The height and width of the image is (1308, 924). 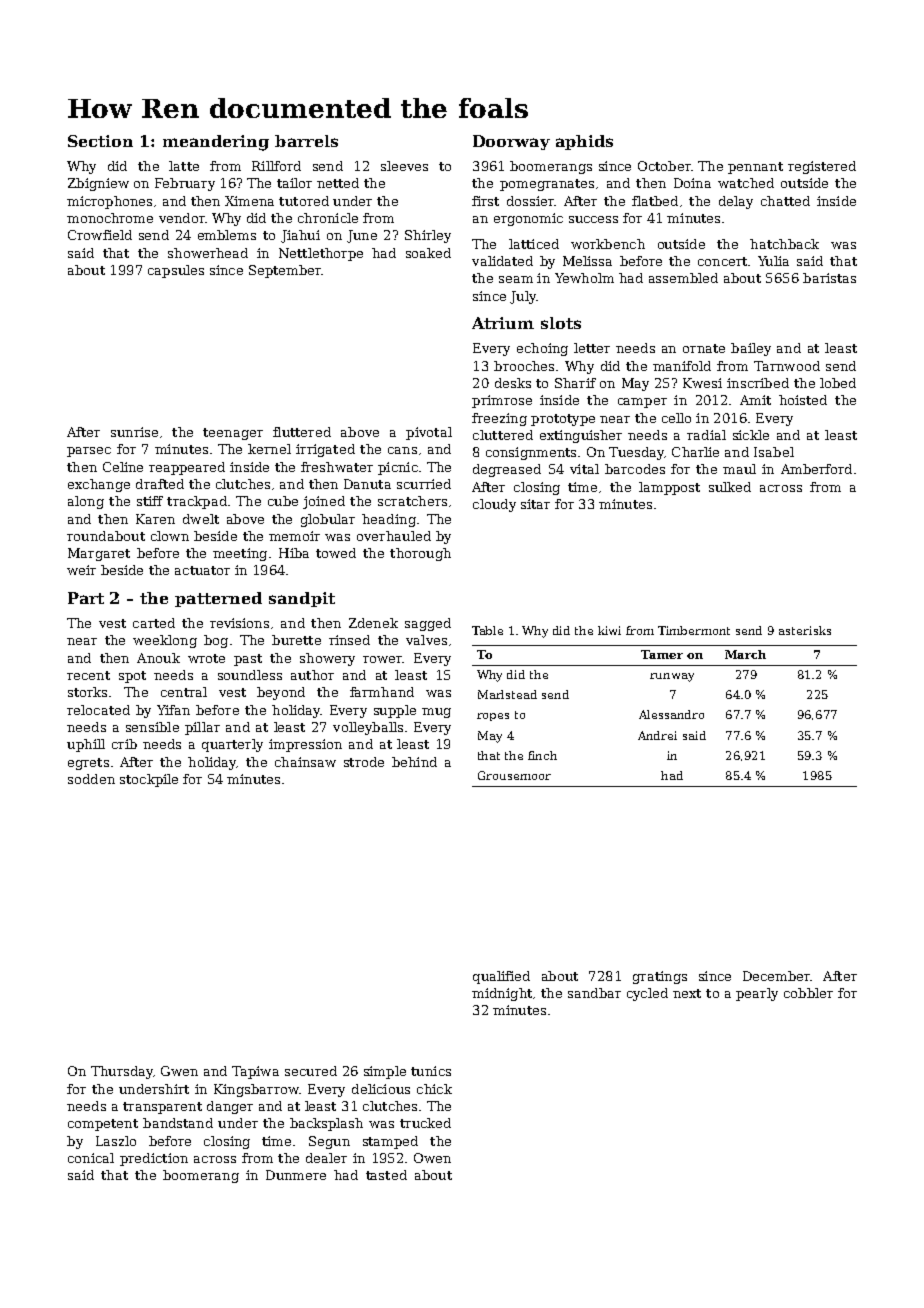 I want to click on registered, so click(x=822, y=167).
